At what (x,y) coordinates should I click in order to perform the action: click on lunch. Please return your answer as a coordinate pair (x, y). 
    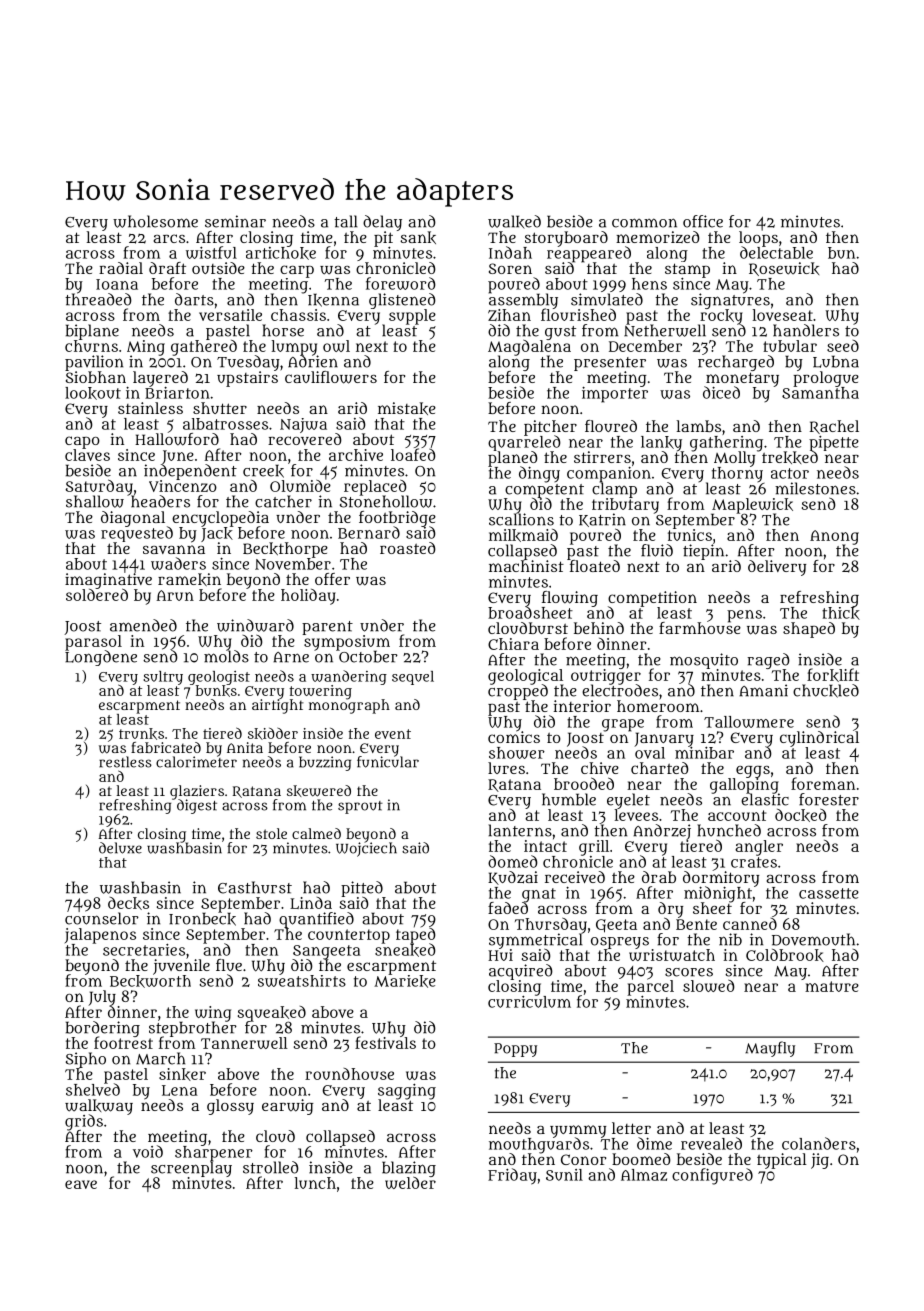
    Looking at the image, I should click on (315, 1183).
